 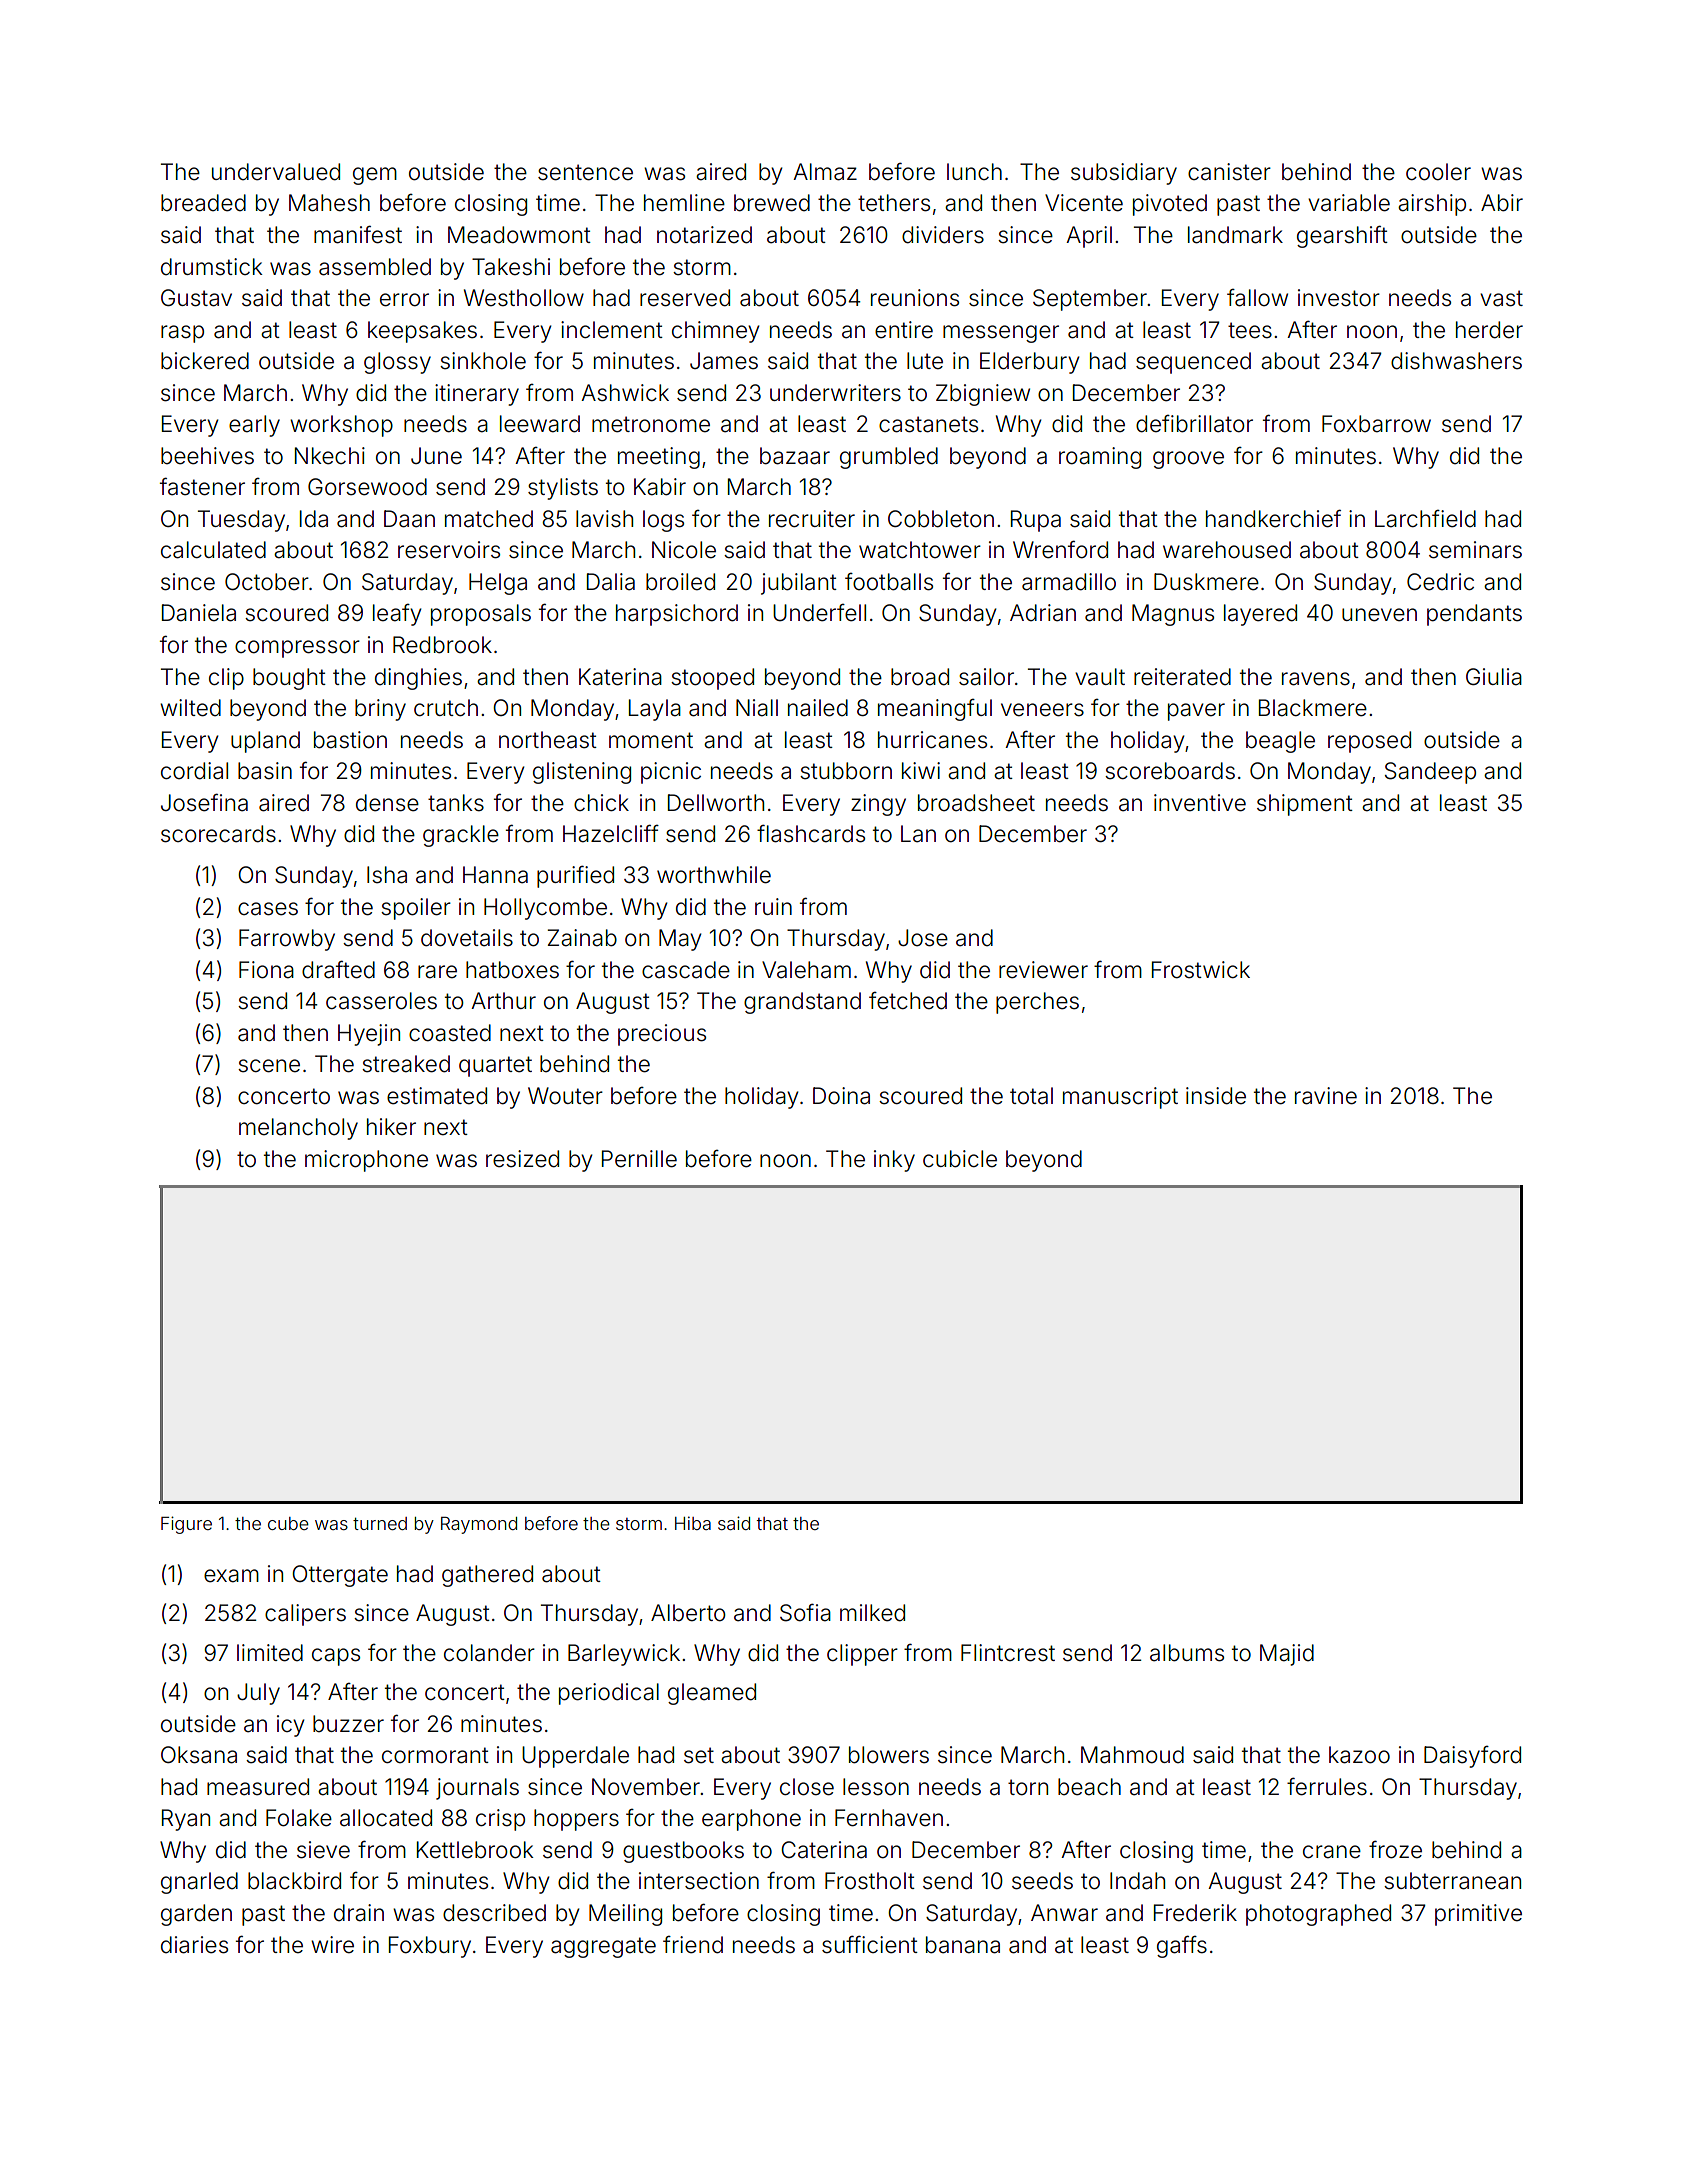 What do you see at coordinates (487, 1576) in the page?
I see `gathered` at bounding box center [487, 1576].
